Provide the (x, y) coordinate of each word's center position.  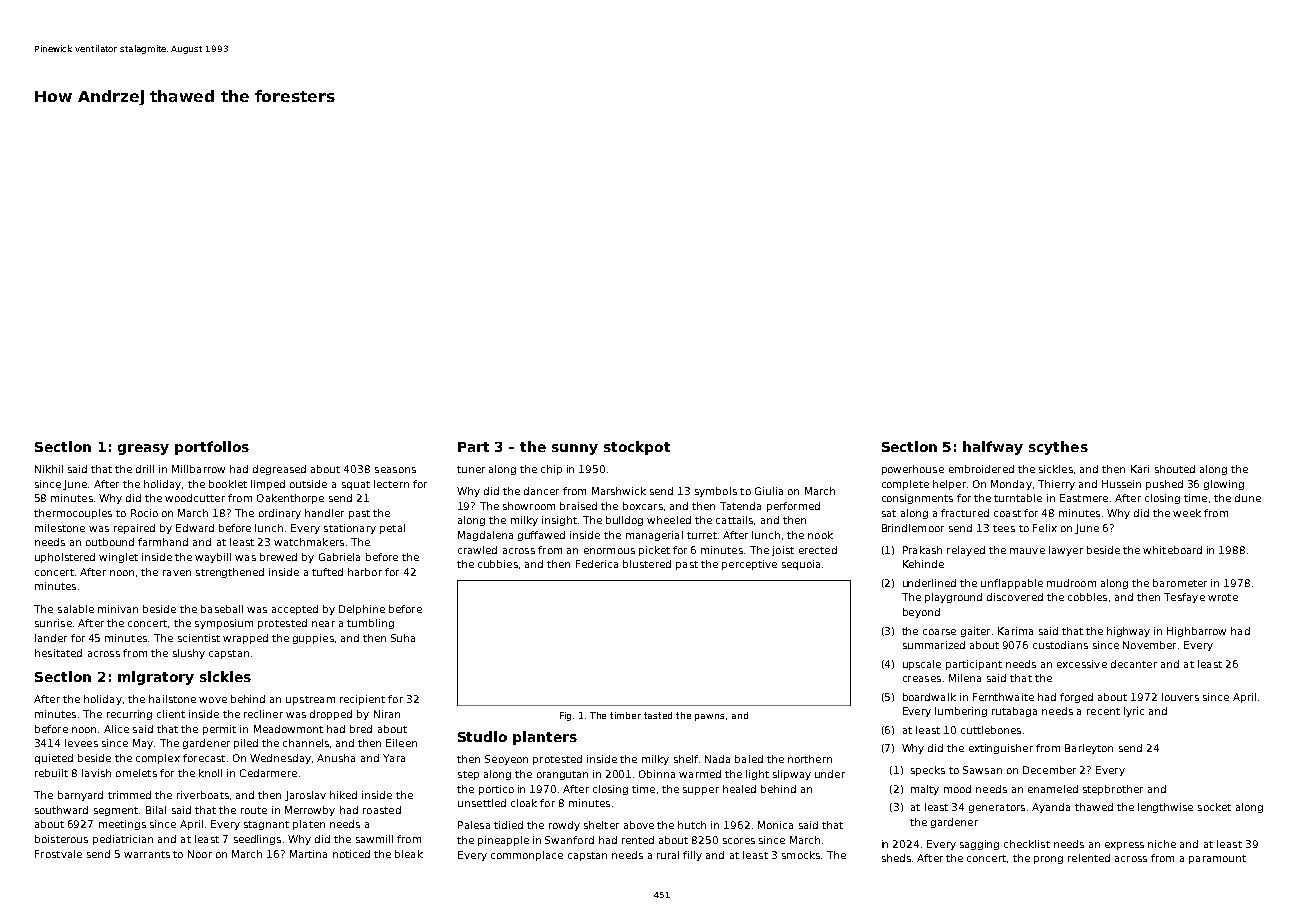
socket (1214, 807)
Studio (482, 736)
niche (1162, 844)
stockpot (637, 448)
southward (61, 810)
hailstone (172, 699)
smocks (801, 855)
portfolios (212, 448)
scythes (1058, 448)
